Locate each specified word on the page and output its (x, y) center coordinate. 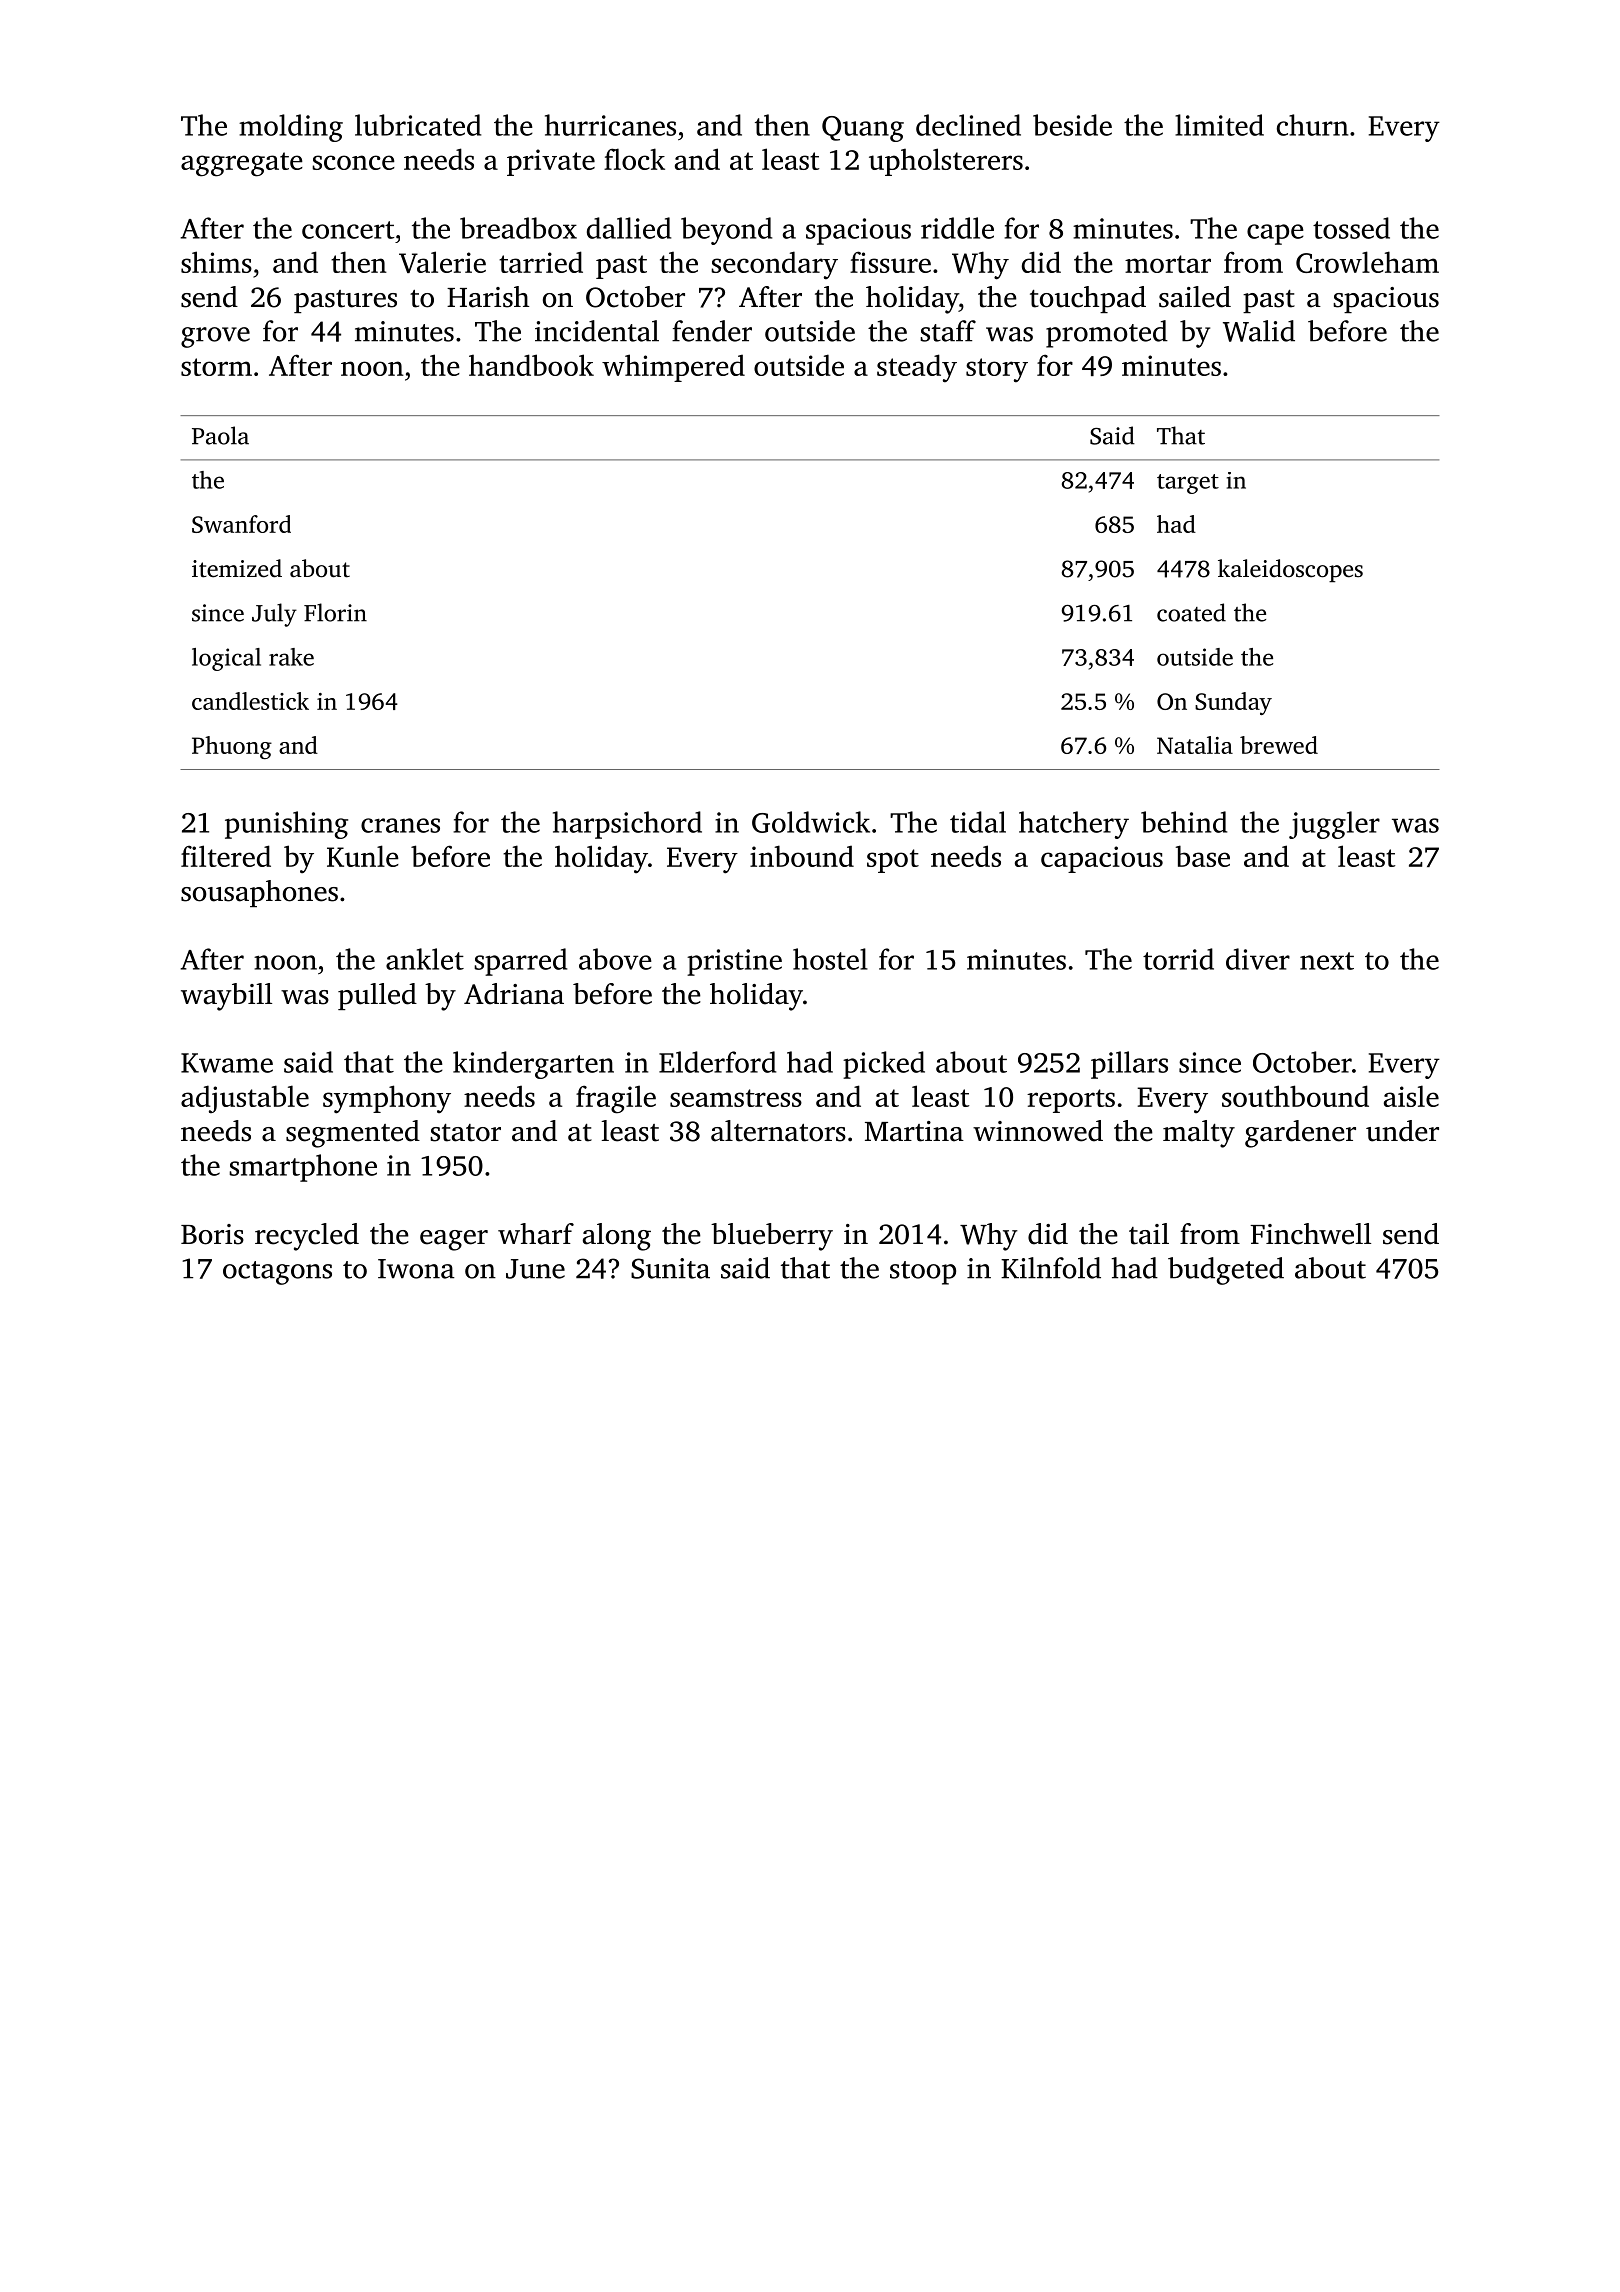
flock (634, 159)
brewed (1279, 745)
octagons (277, 1273)
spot (893, 861)
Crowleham (1367, 262)
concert (348, 230)
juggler (1334, 825)
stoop (923, 1273)
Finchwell (1310, 1234)
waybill (226, 997)
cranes (400, 825)
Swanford (241, 524)
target (1188, 484)
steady (917, 368)
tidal (978, 822)
